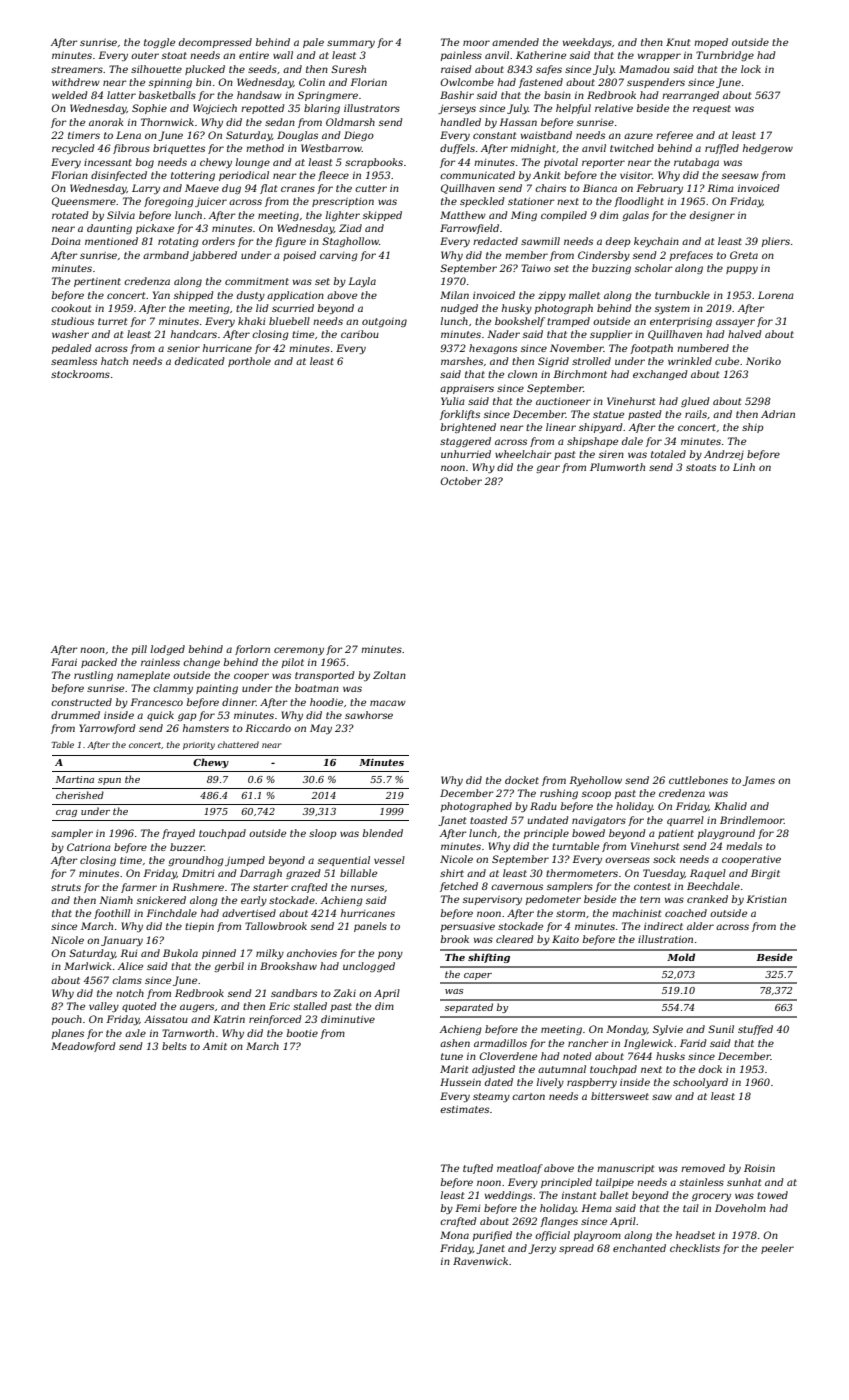  Describe the element at coordinates (695, 1248) in the page. I see `checklists` at that location.
